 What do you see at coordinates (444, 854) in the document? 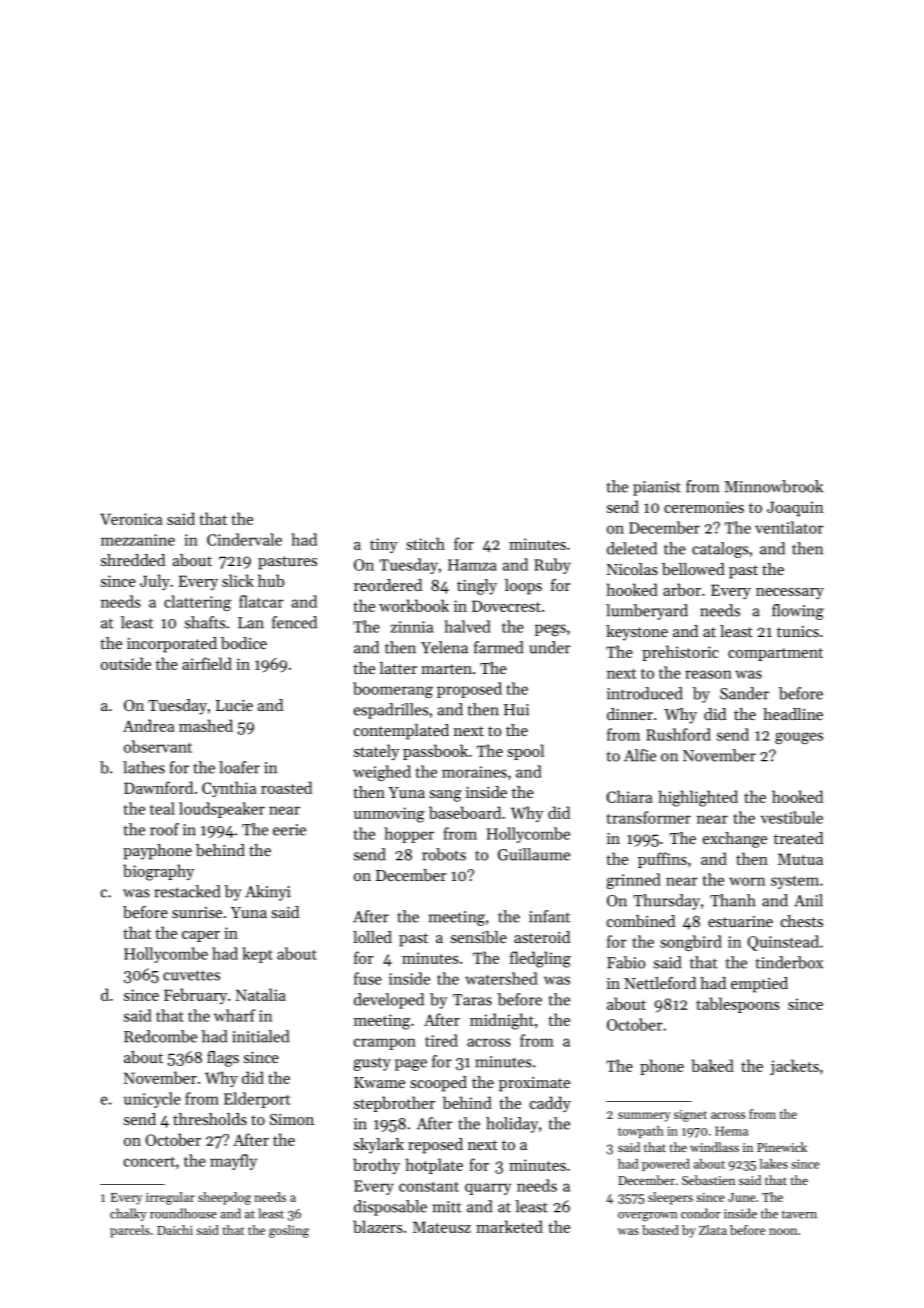
I see `robots` at bounding box center [444, 854].
